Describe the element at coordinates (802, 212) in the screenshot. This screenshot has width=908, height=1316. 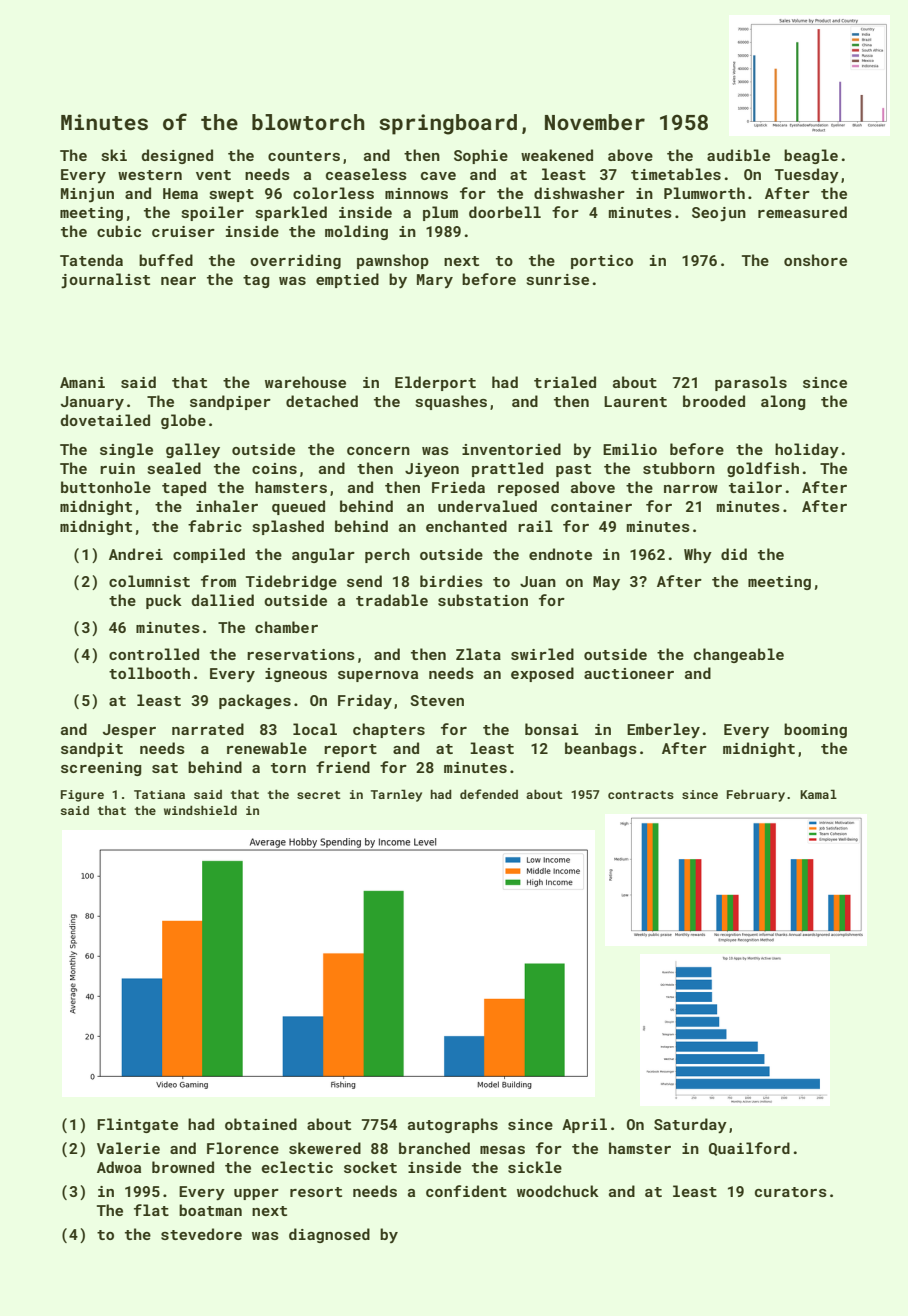
I see `remeasured` at that location.
